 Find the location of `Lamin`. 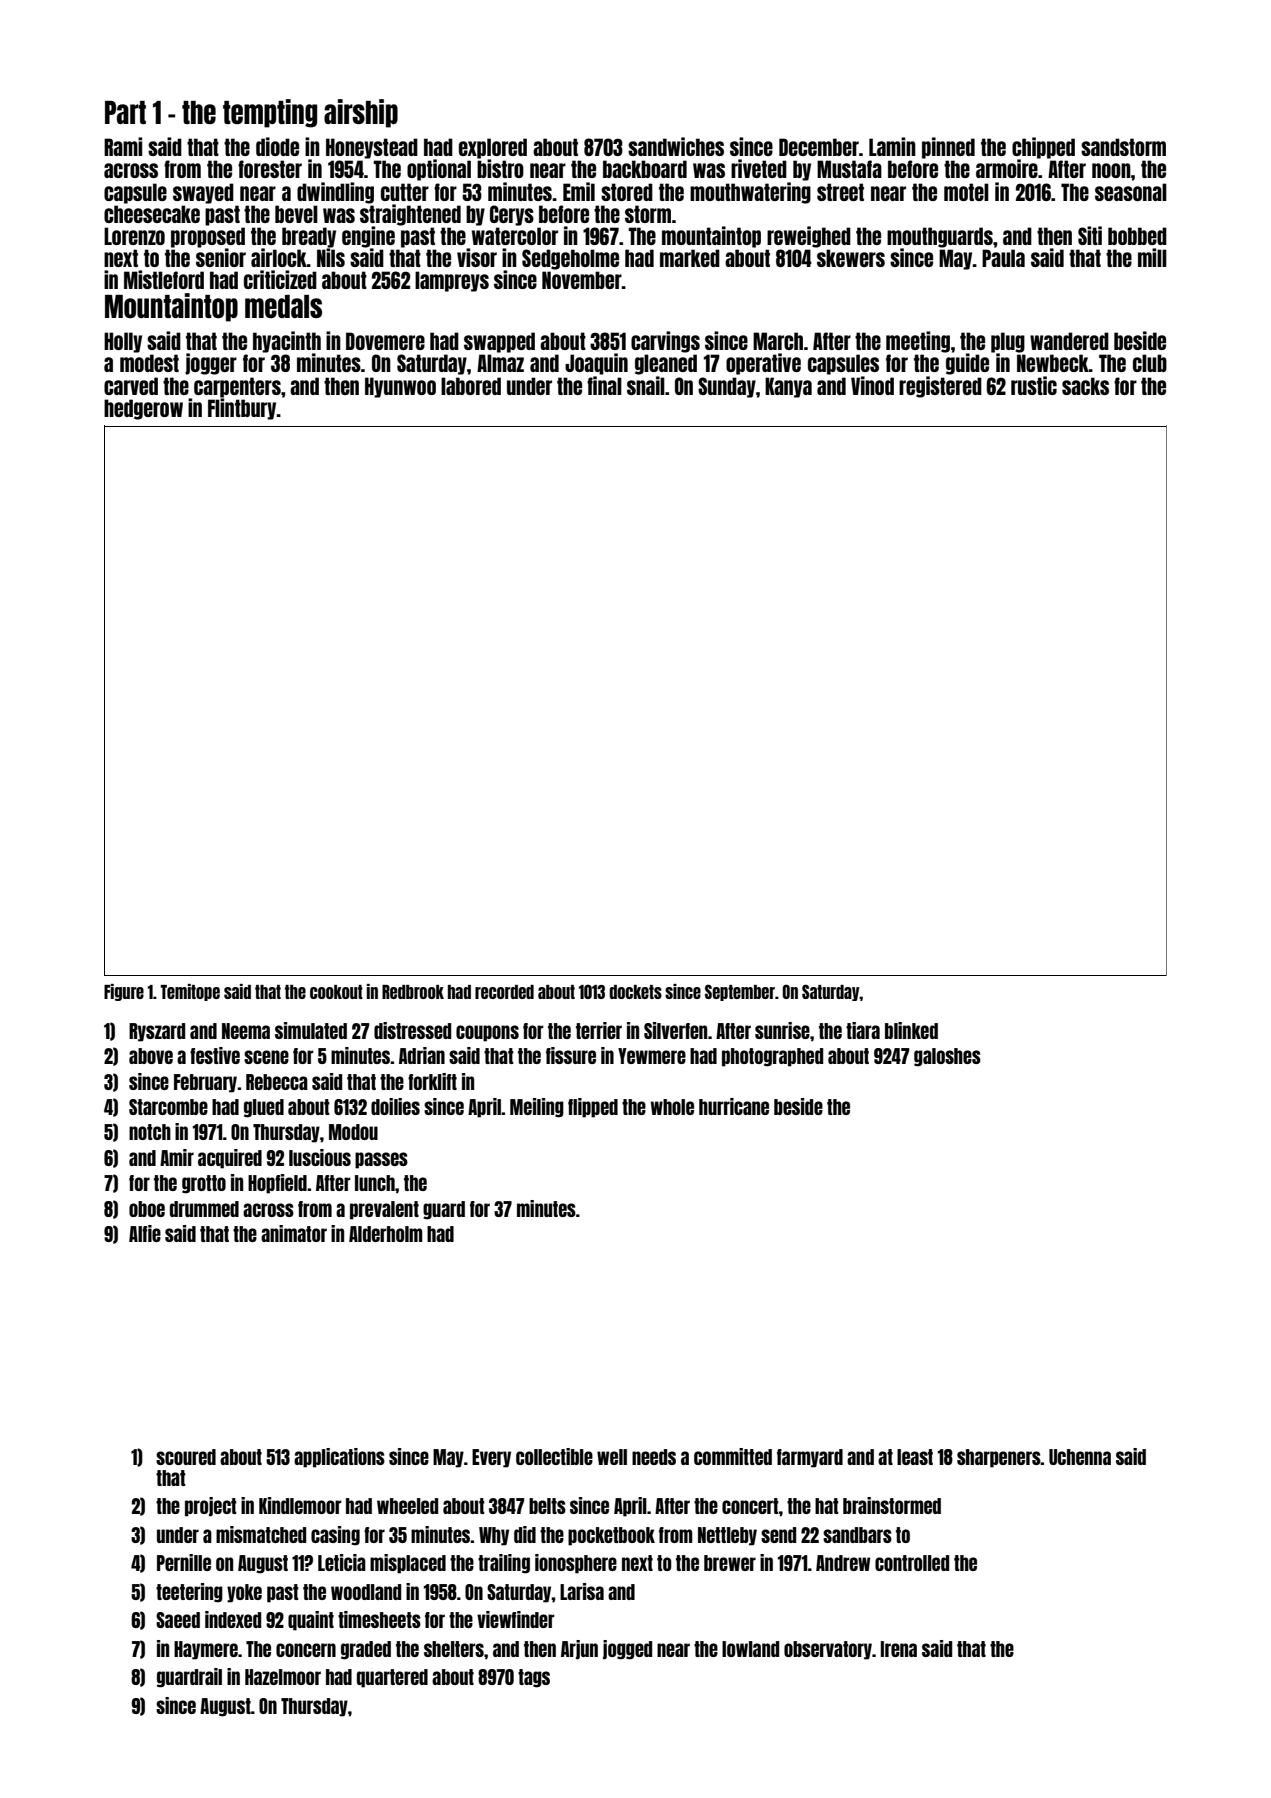

Lamin is located at coordinates (892, 146).
